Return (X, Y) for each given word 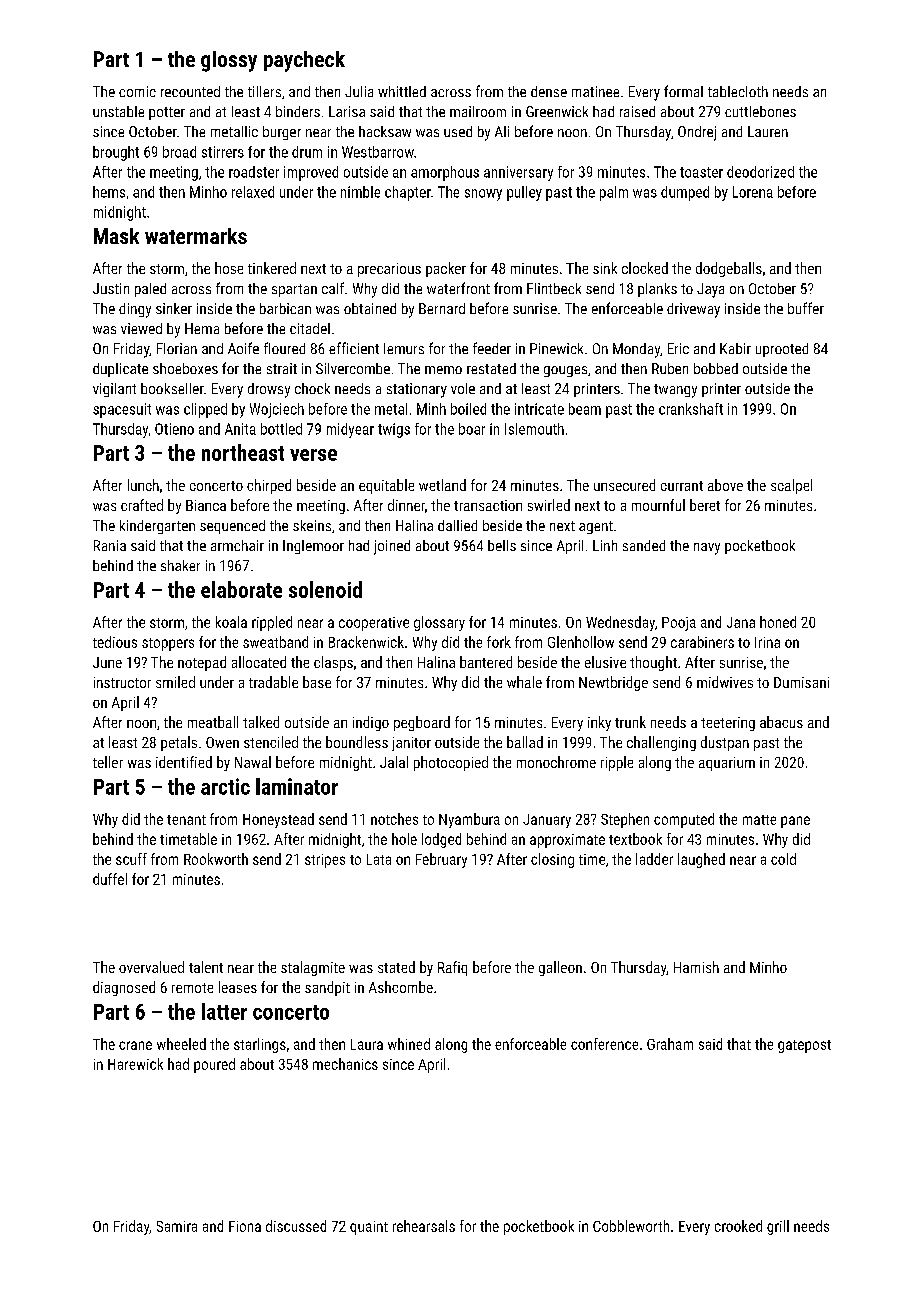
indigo (371, 723)
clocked (645, 268)
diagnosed (124, 988)
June (107, 662)
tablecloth (738, 91)
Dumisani (801, 682)
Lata (379, 859)
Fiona (245, 1226)
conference (604, 1044)
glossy (229, 61)
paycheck (304, 61)
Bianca (206, 505)
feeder (492, 348)
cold (783, 859)
